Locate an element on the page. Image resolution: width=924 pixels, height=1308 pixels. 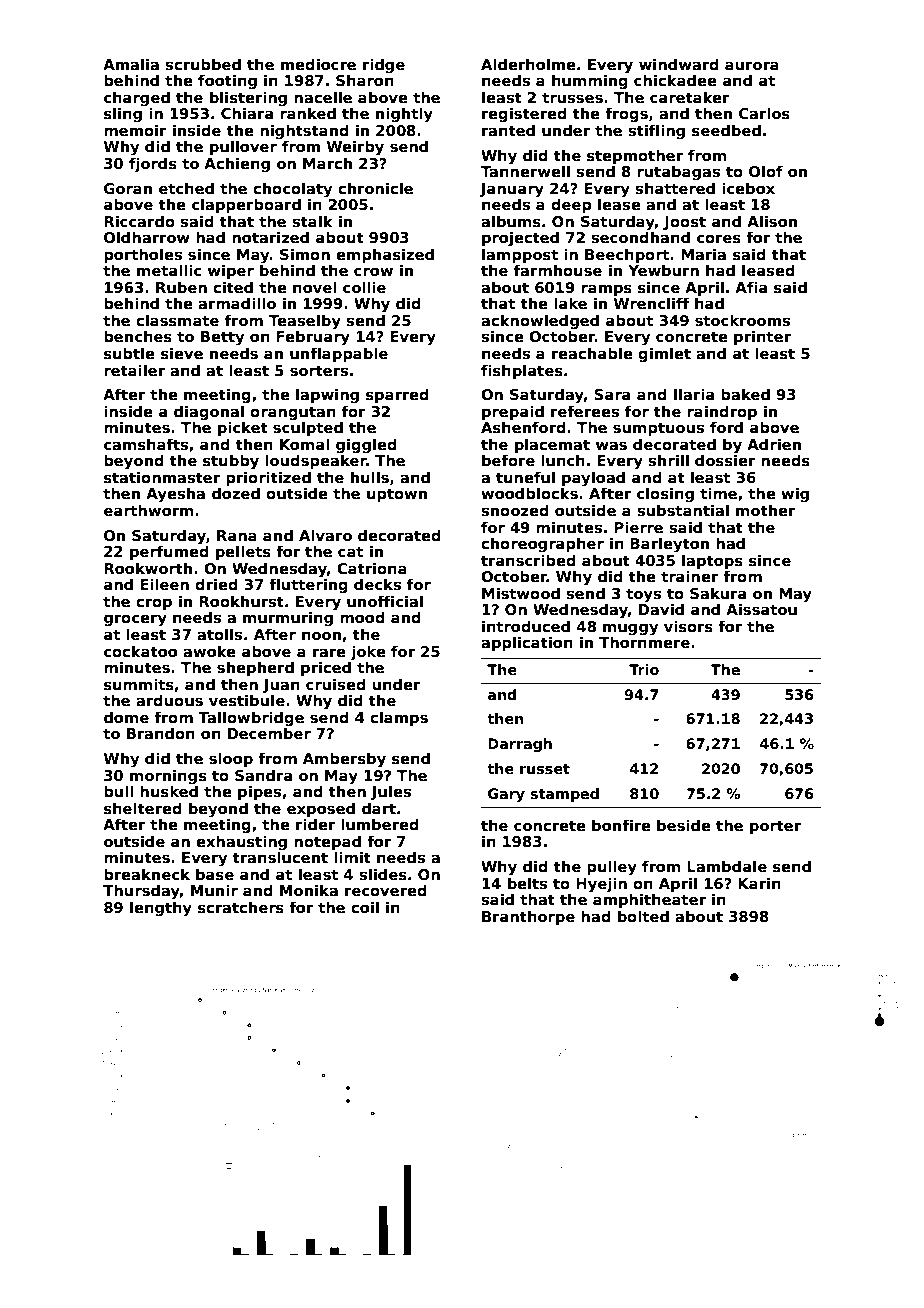
ranted is located at coordinates (508, 130).
